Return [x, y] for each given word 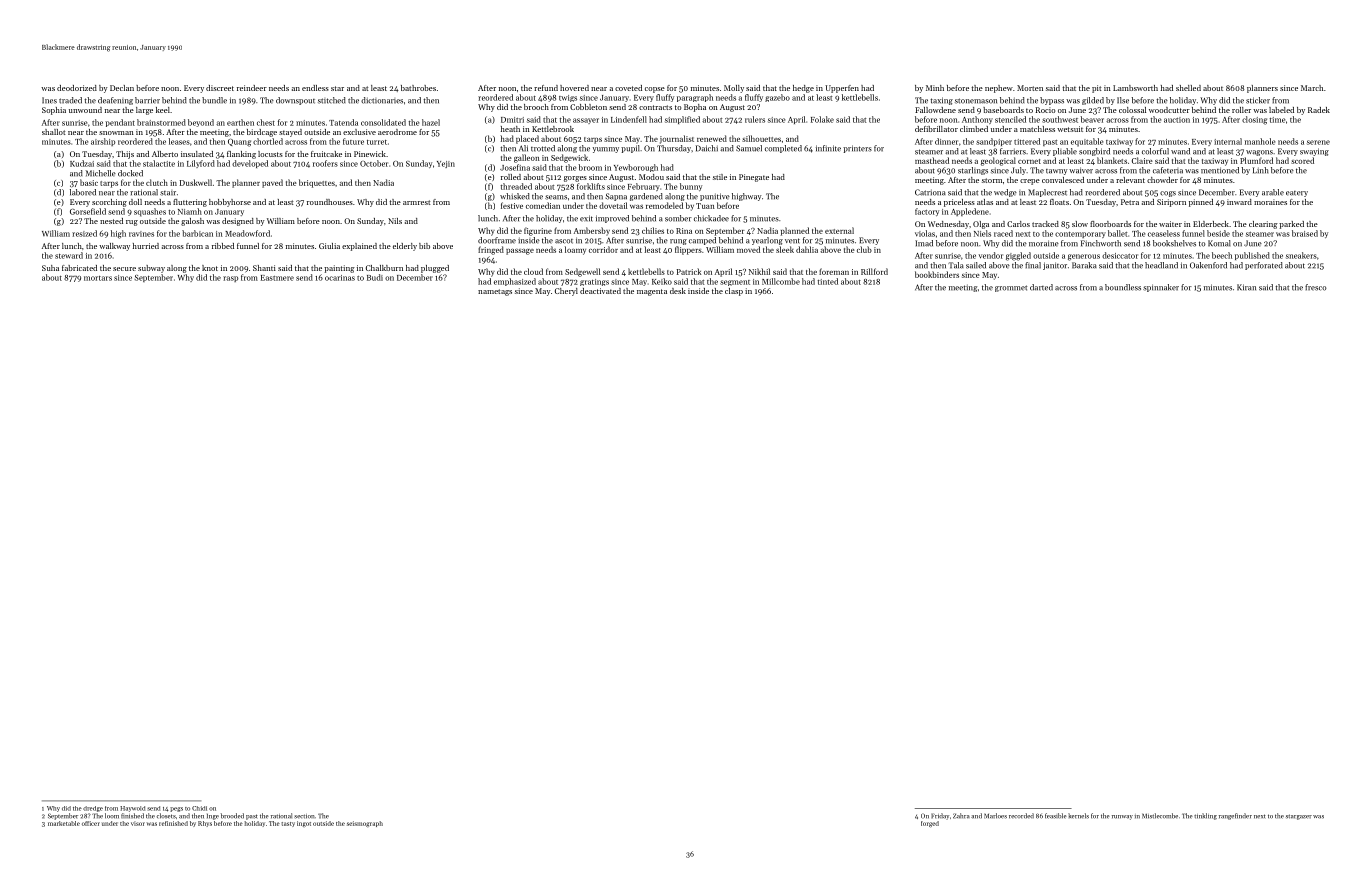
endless [315, 88]
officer [91, 823]
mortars [98, 278]
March [1312, 88]
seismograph [365, 824]
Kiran [1246, 287]
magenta [652, 292]
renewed [712, 138]
